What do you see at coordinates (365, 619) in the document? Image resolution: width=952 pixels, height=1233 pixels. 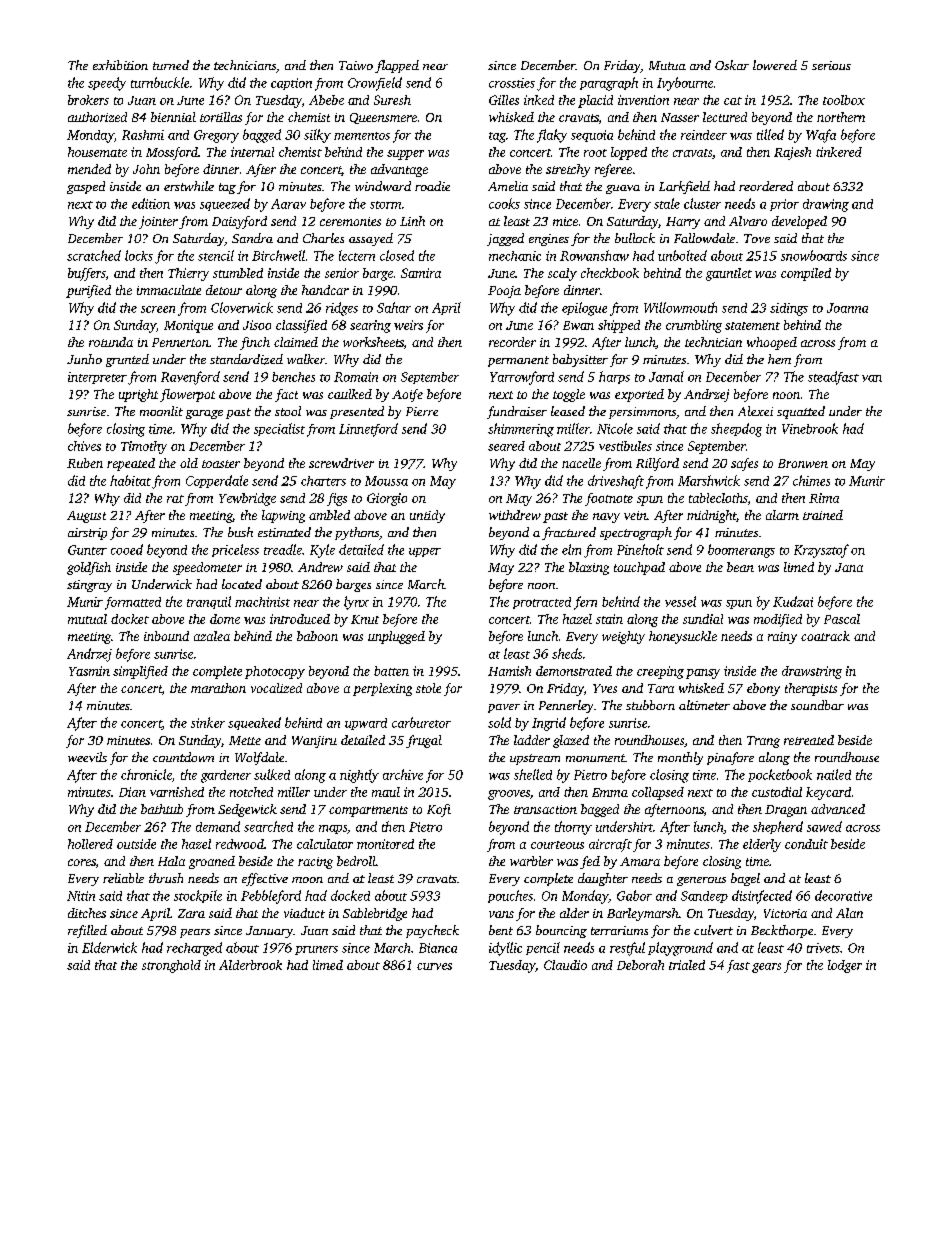 I see `Knut` at bounding box center [365, 619].
